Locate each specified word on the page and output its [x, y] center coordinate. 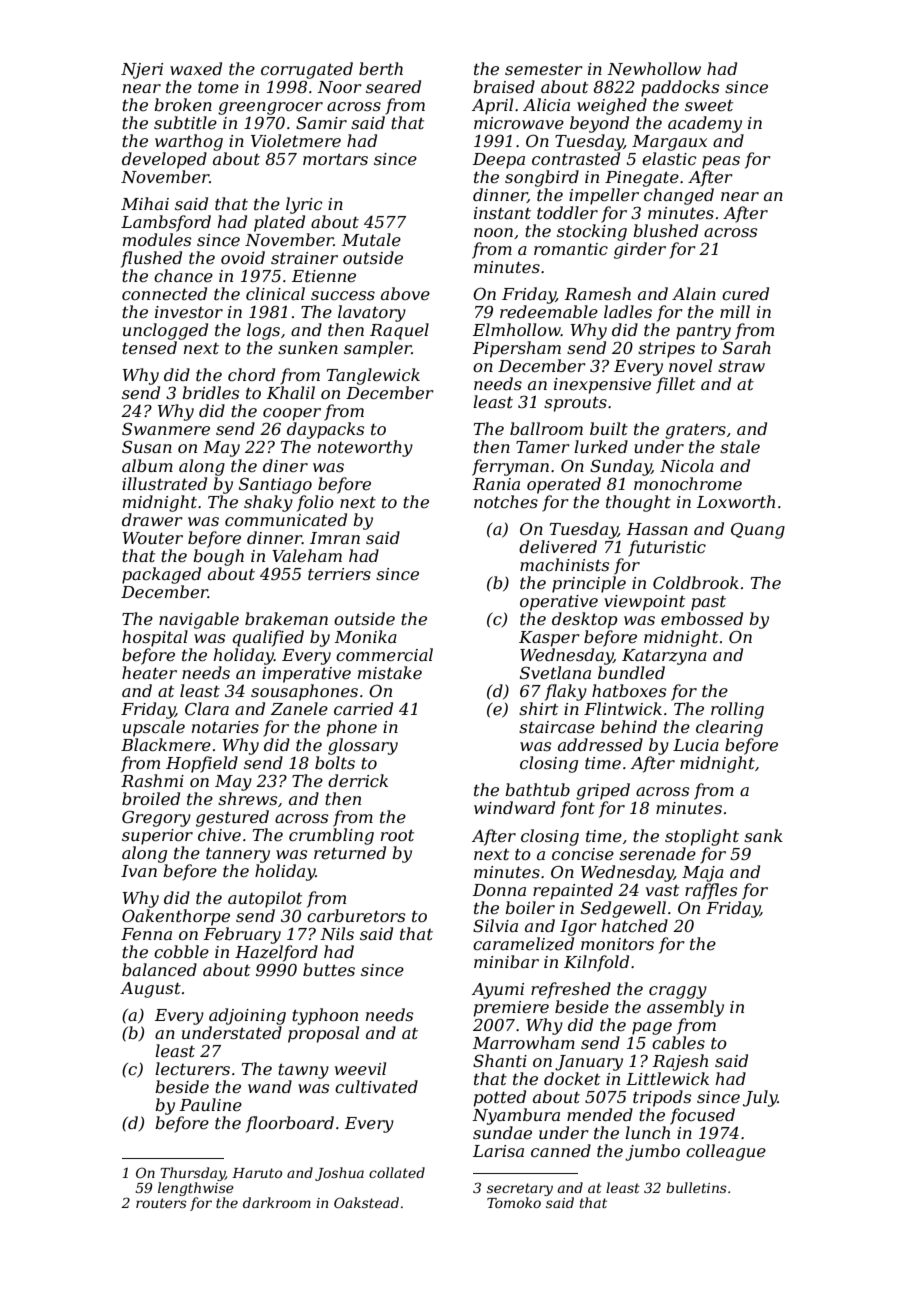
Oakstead [366, 1202]
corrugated [307, 70]
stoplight [702, 837]
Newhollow [654, 68]
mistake [390, 672]
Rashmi [152, 780]
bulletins [696, 1187]
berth [381, 68]
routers [161, 1203]
